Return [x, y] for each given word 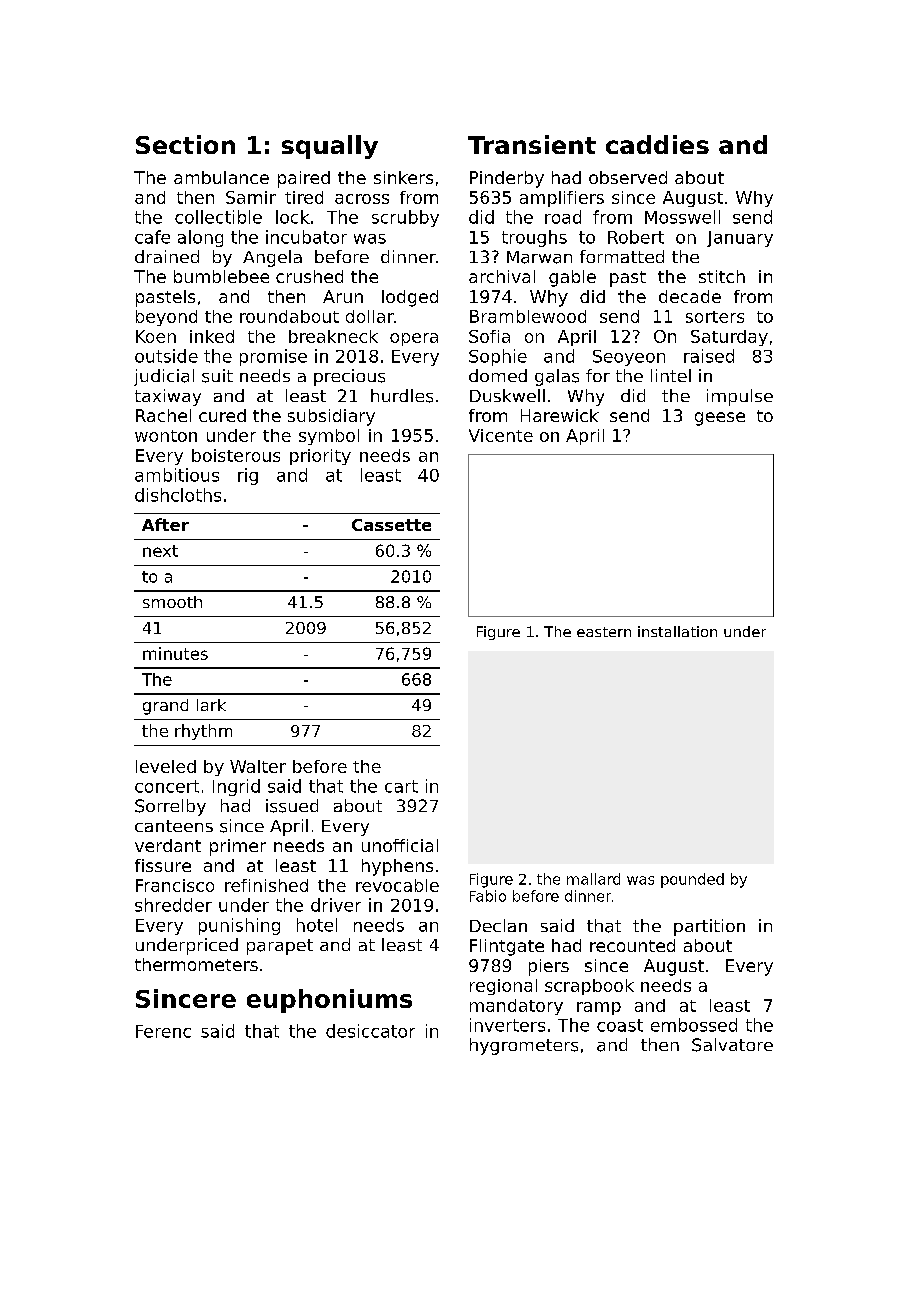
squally [330, 147]
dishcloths [178, 495]
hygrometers [524, 1046]
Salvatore [732, 1045]
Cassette [391, 525]
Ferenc [163, 1031]
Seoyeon [629, 358]
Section [185, 144]
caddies [657, 144]
